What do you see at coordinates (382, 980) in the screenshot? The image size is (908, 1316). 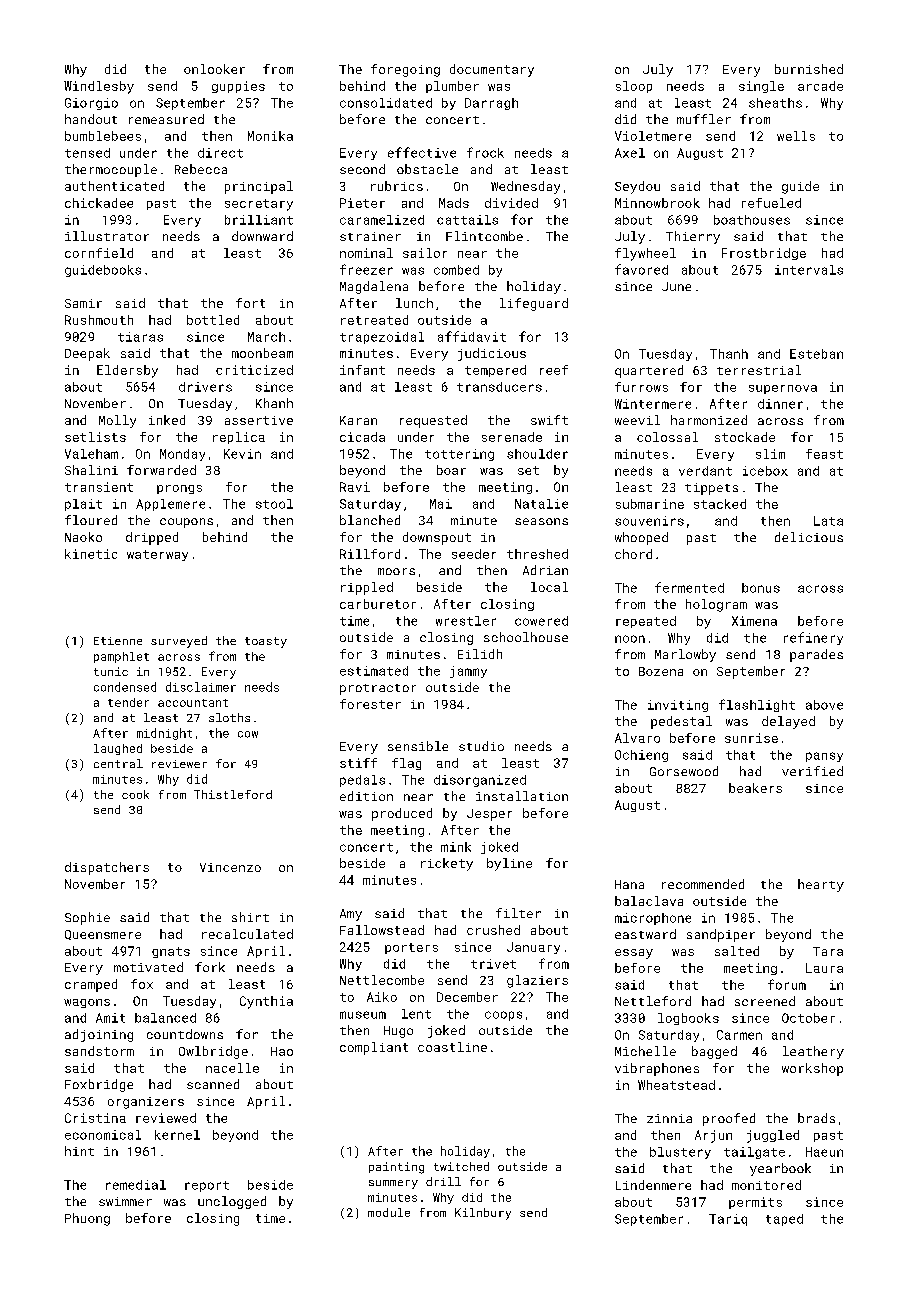 I see `Nettlecombe` at bounding box center [382, 980].
